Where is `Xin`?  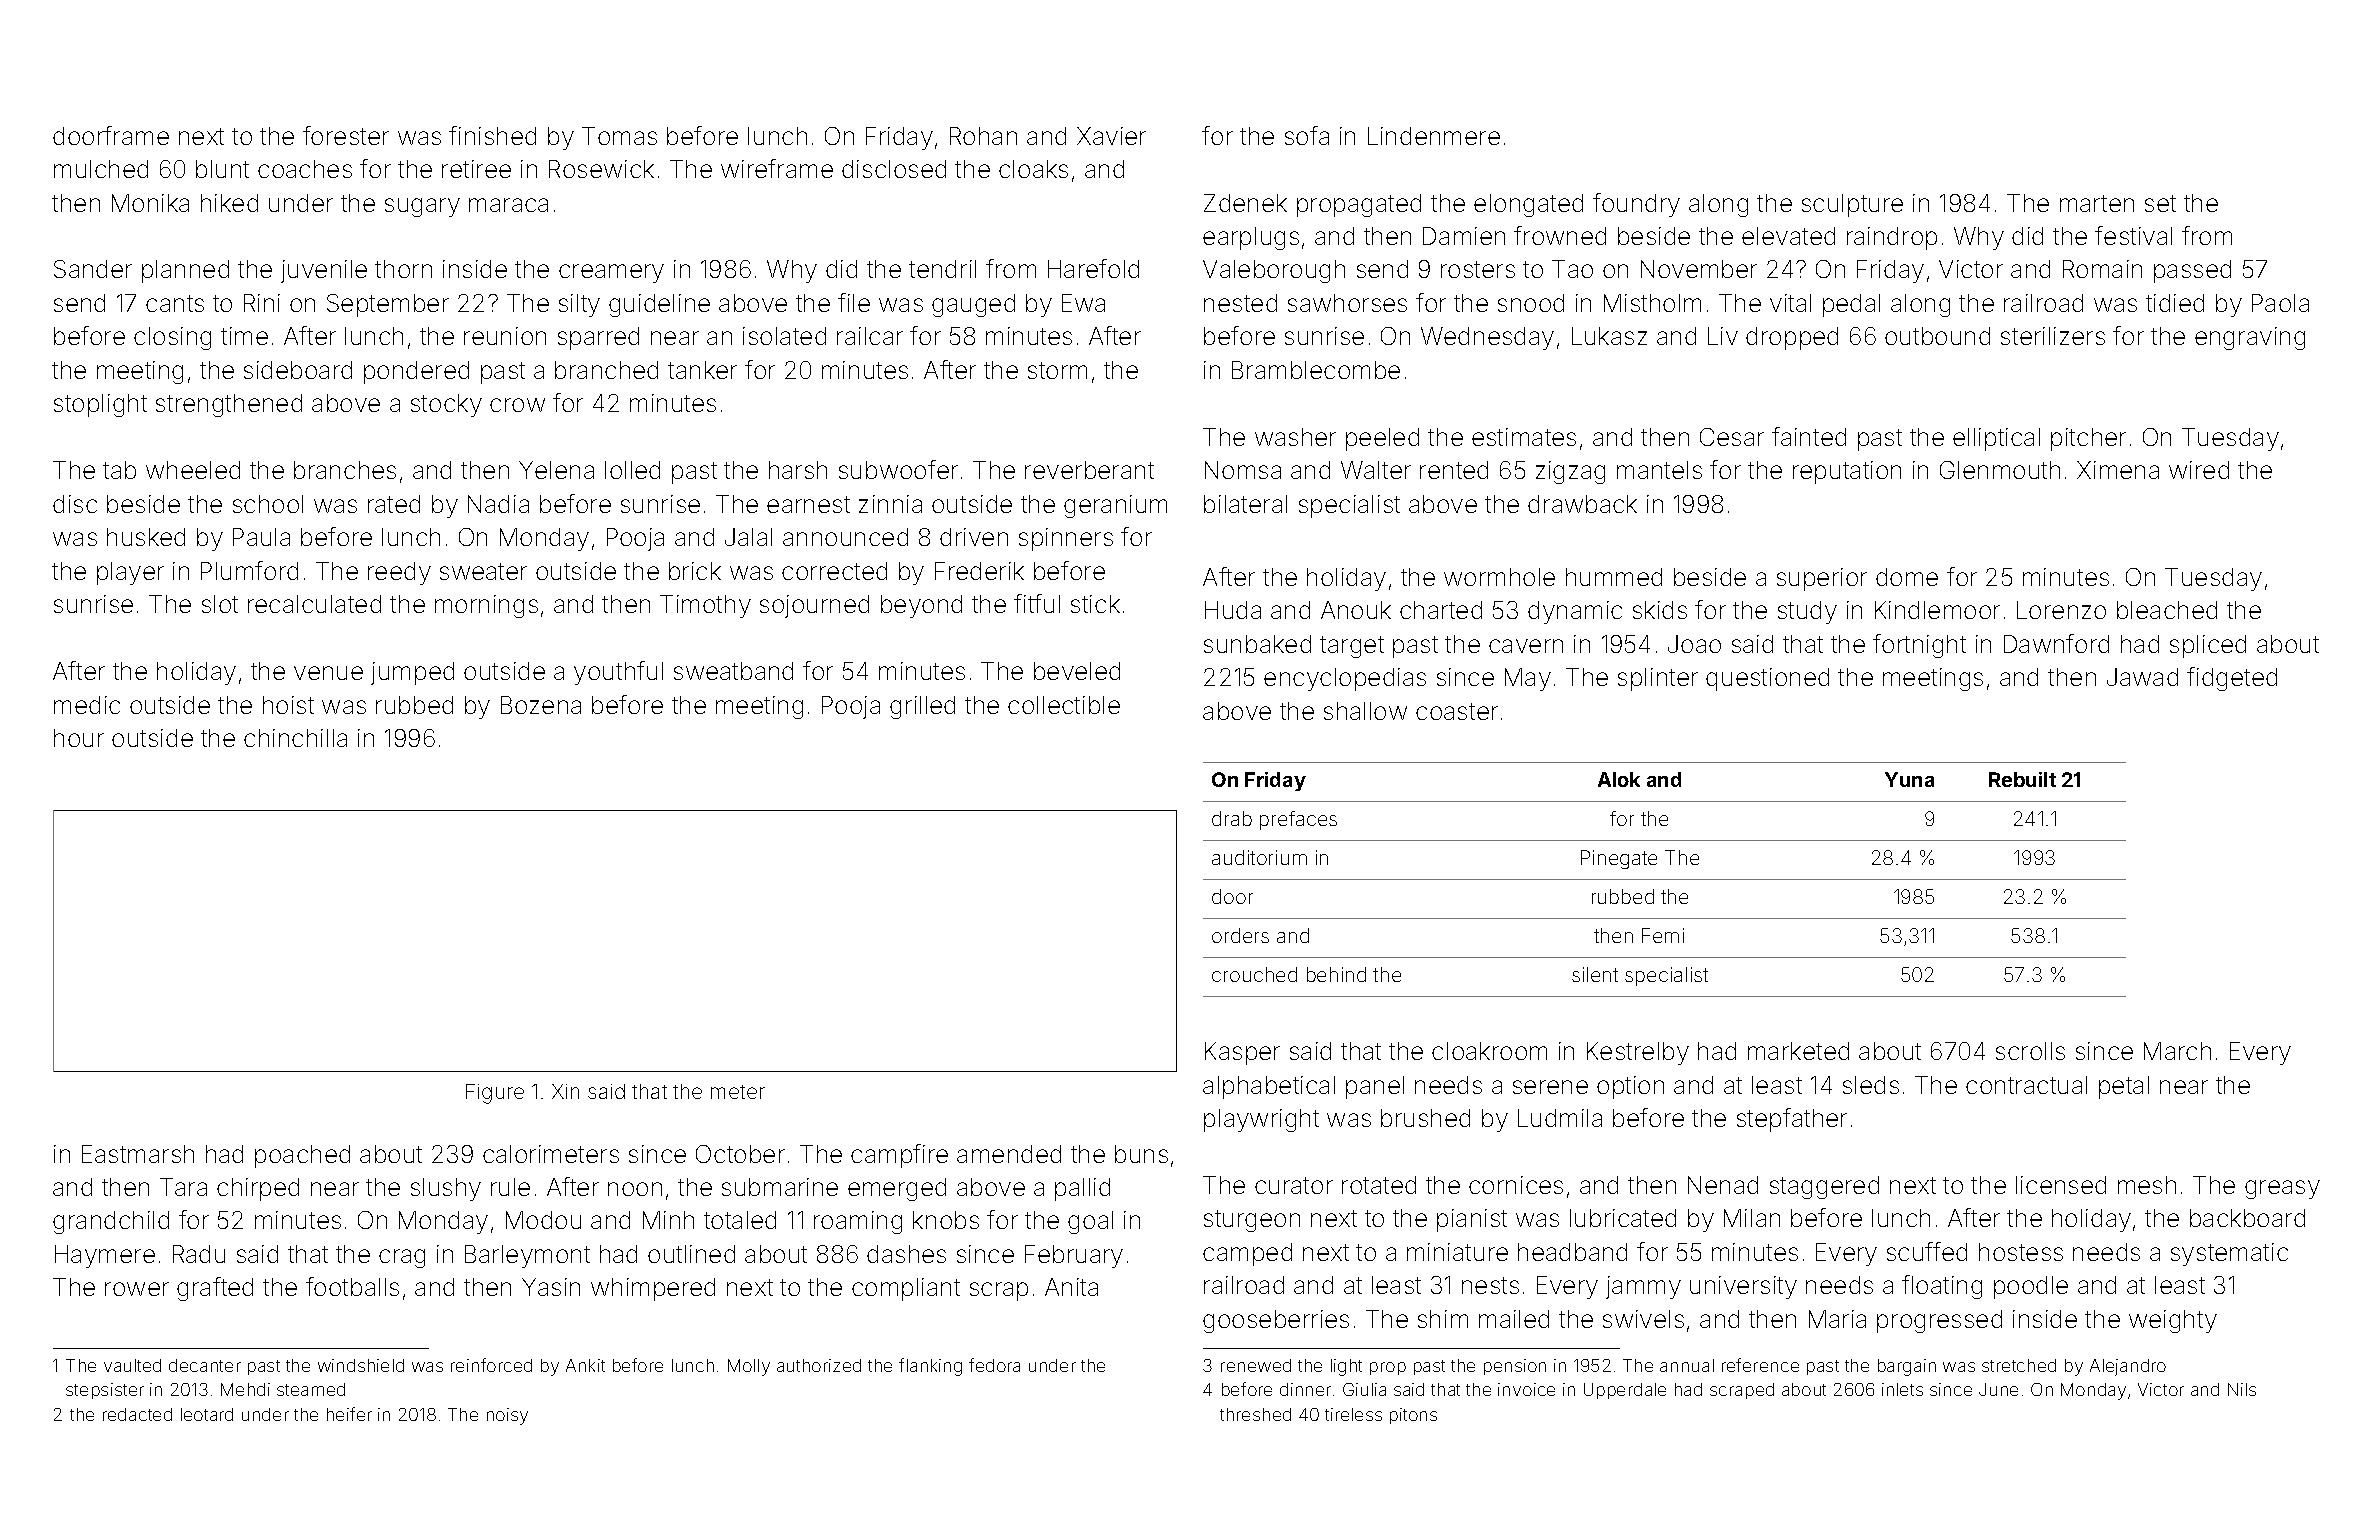
Xin is located at coordinates (565, 1091).
